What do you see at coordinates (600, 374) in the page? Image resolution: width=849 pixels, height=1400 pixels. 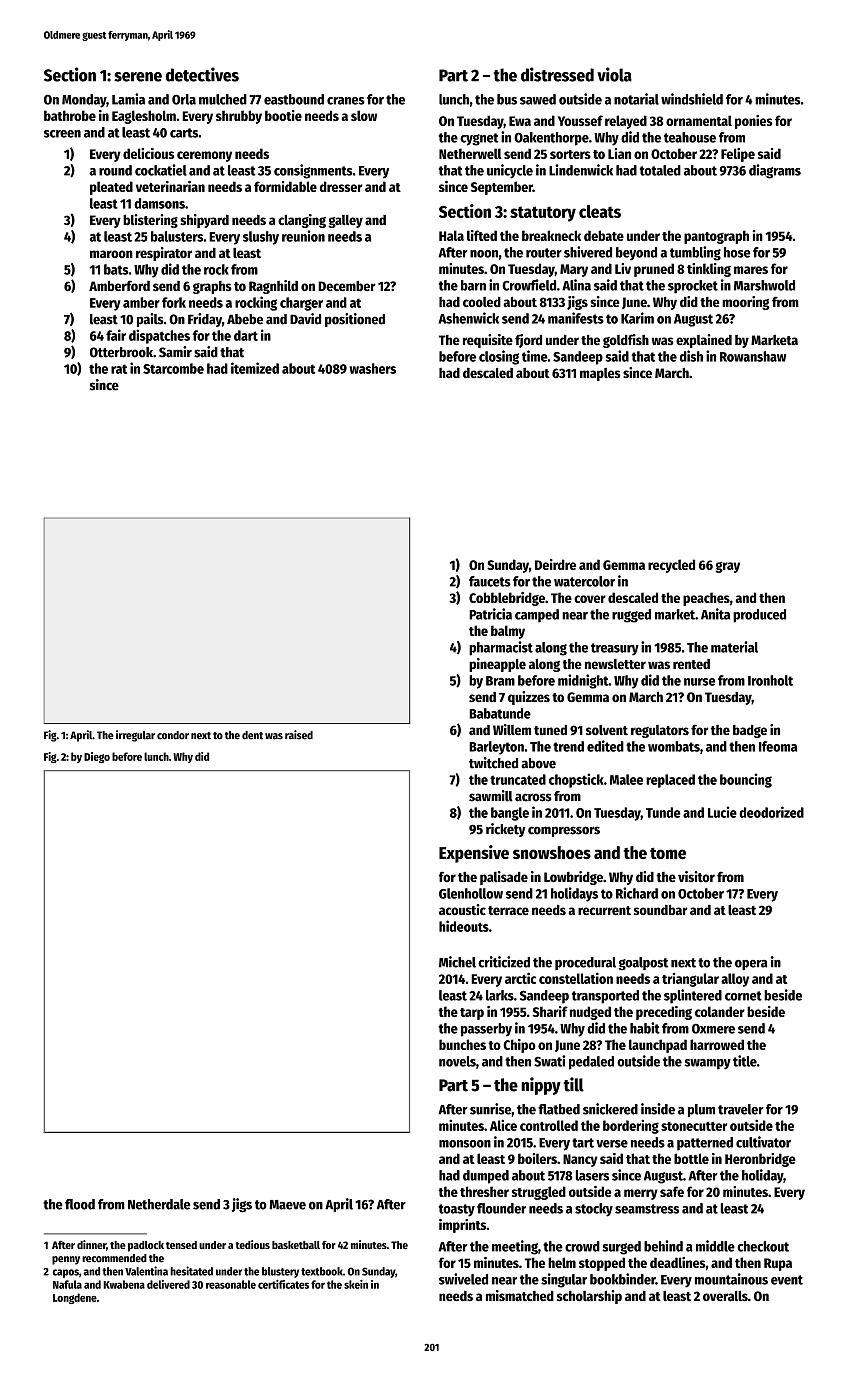 I see `maples` at bounding box center [600, 374].
